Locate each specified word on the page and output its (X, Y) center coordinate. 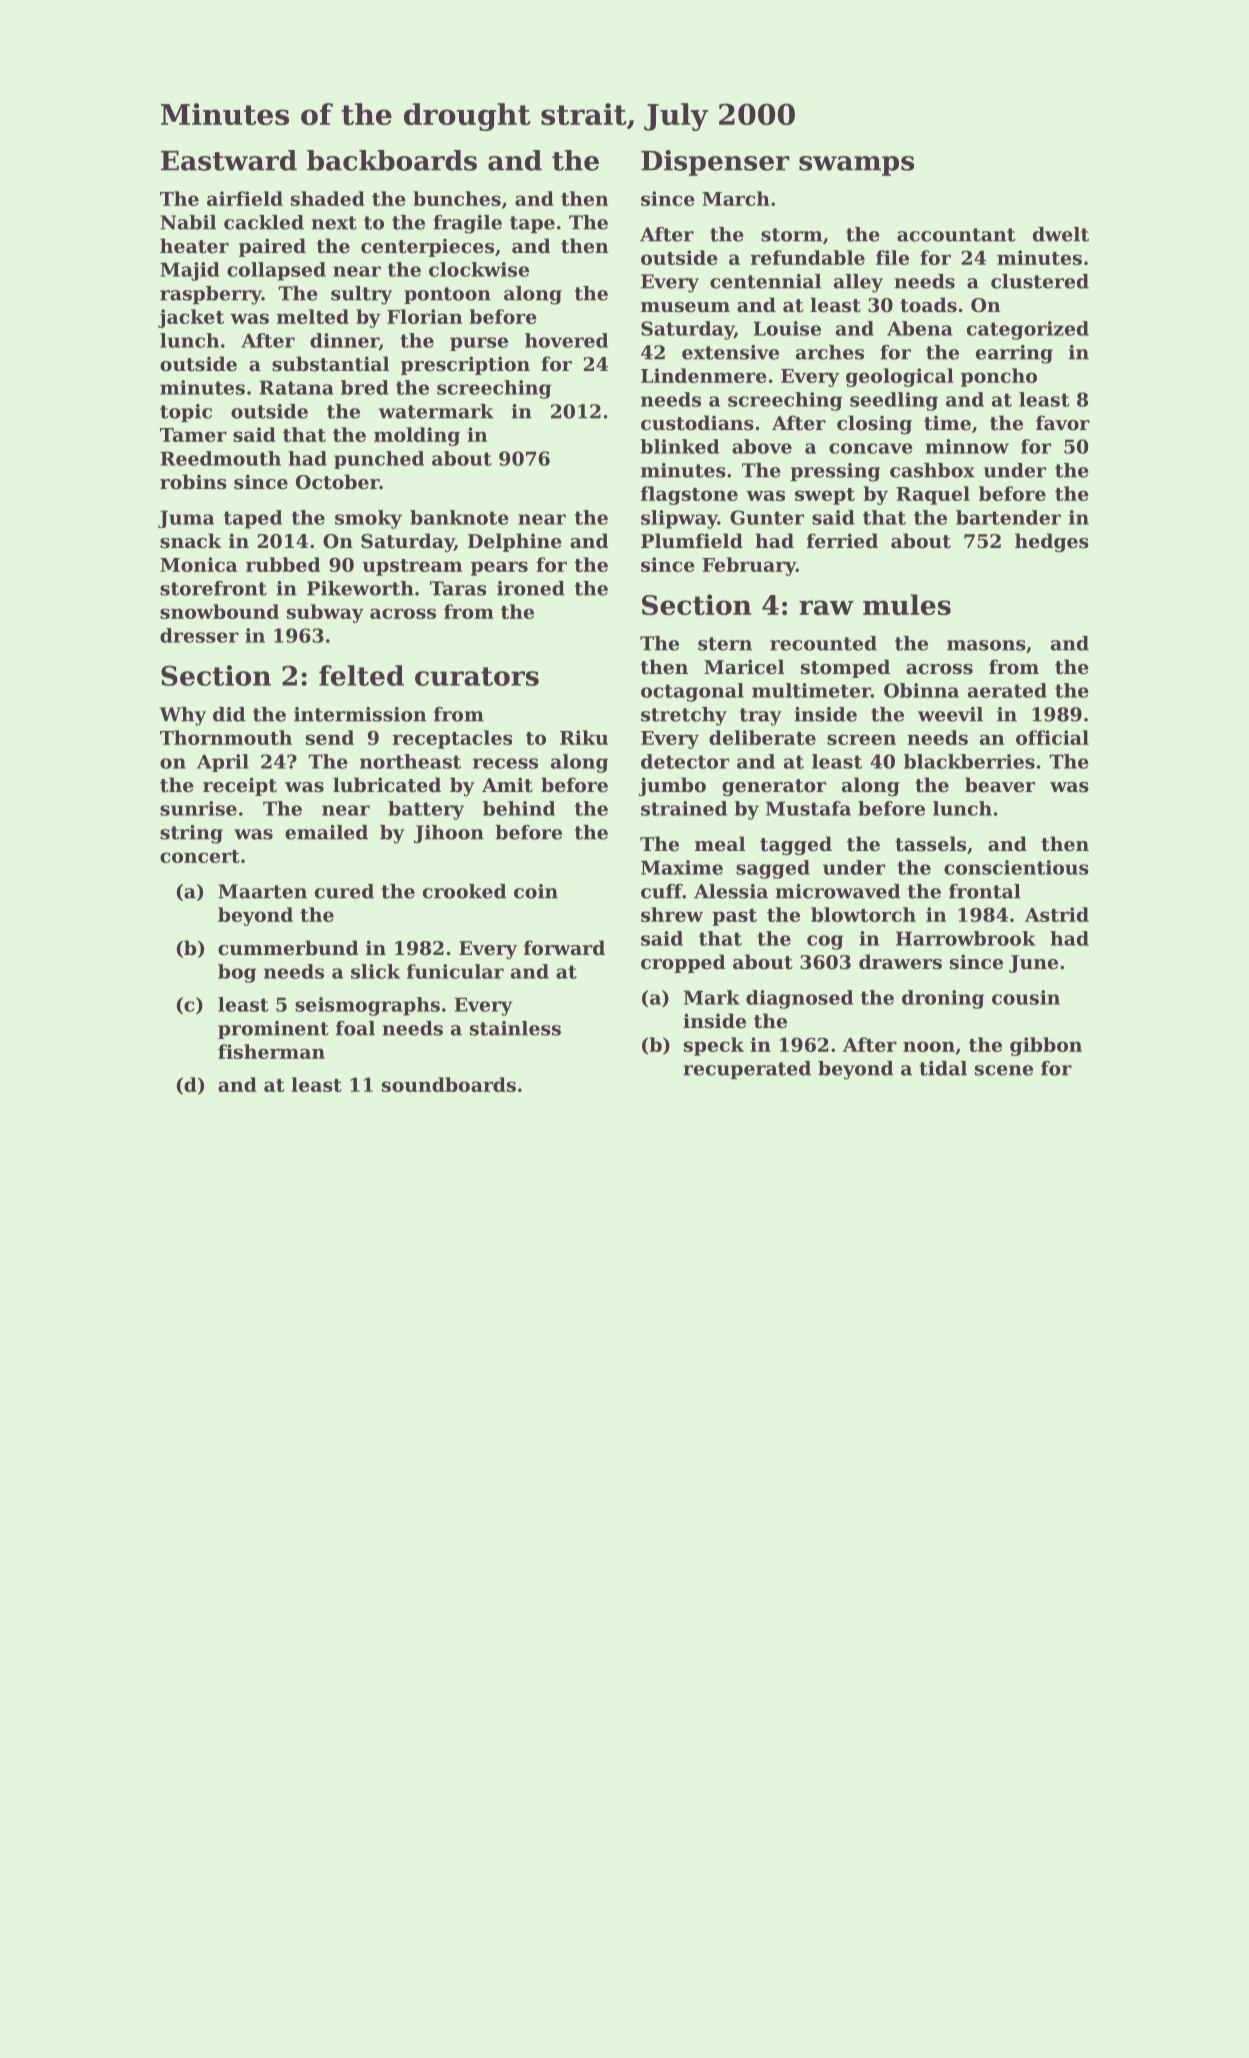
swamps (856, 166)
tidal (943, 1068)
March (736, 198)
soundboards (449, 1084)
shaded (328, 198)
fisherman (271, 1051)
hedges (1052, 542)
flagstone (689, 495)
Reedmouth (220, 458)
